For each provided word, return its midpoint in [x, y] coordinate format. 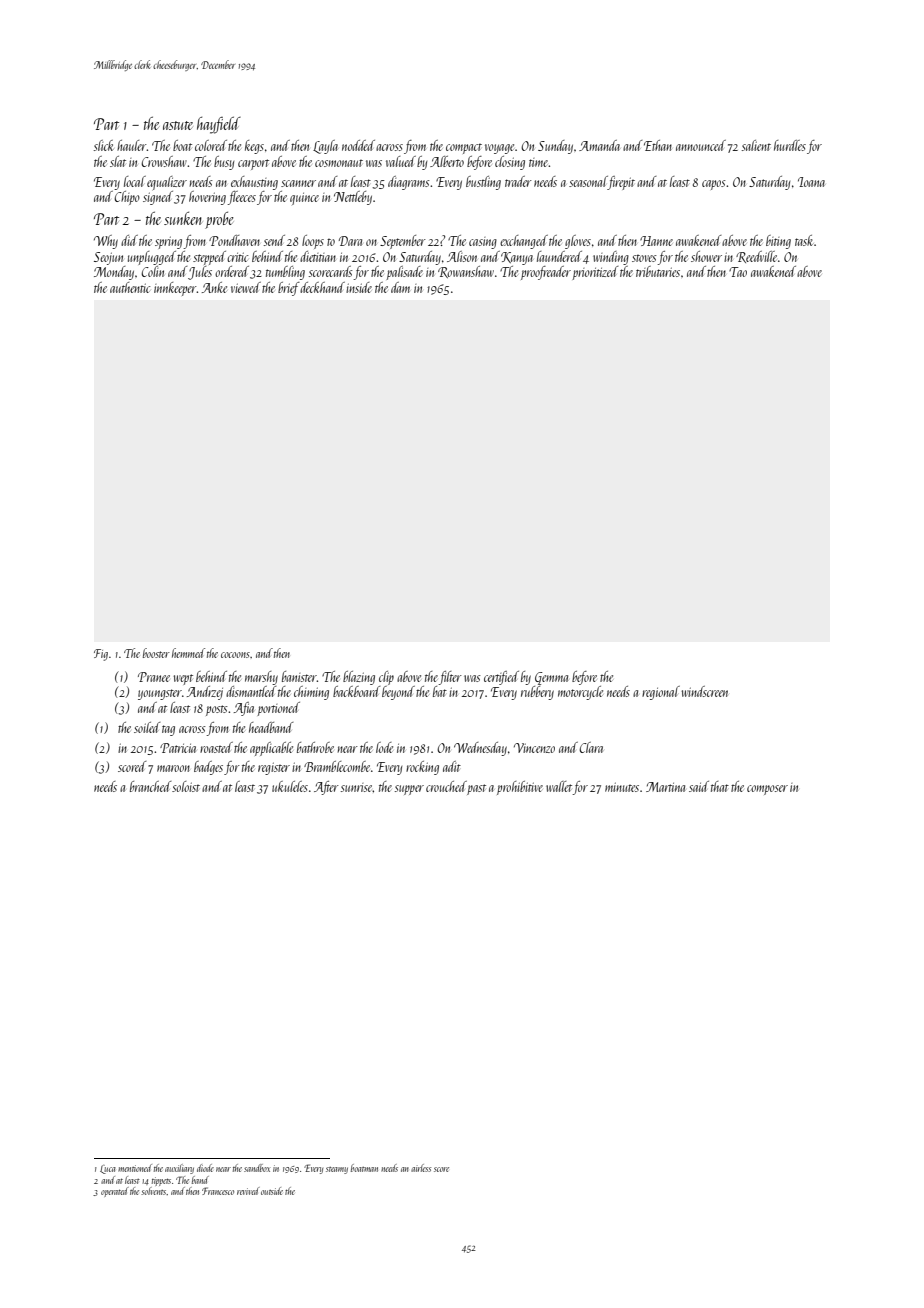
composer [767, 790]
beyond [398, 693]
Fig [101, 655]
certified [501, 678]
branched [150, 786]
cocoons [235, 655]
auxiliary [179, 1169]
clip [386, 678]
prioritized [595, 273]
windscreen [704, 691]
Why [106, 242]
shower [706, 256]
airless [421, 1168]
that [720, 786]
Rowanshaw [466, 272]
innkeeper [175, 289]
